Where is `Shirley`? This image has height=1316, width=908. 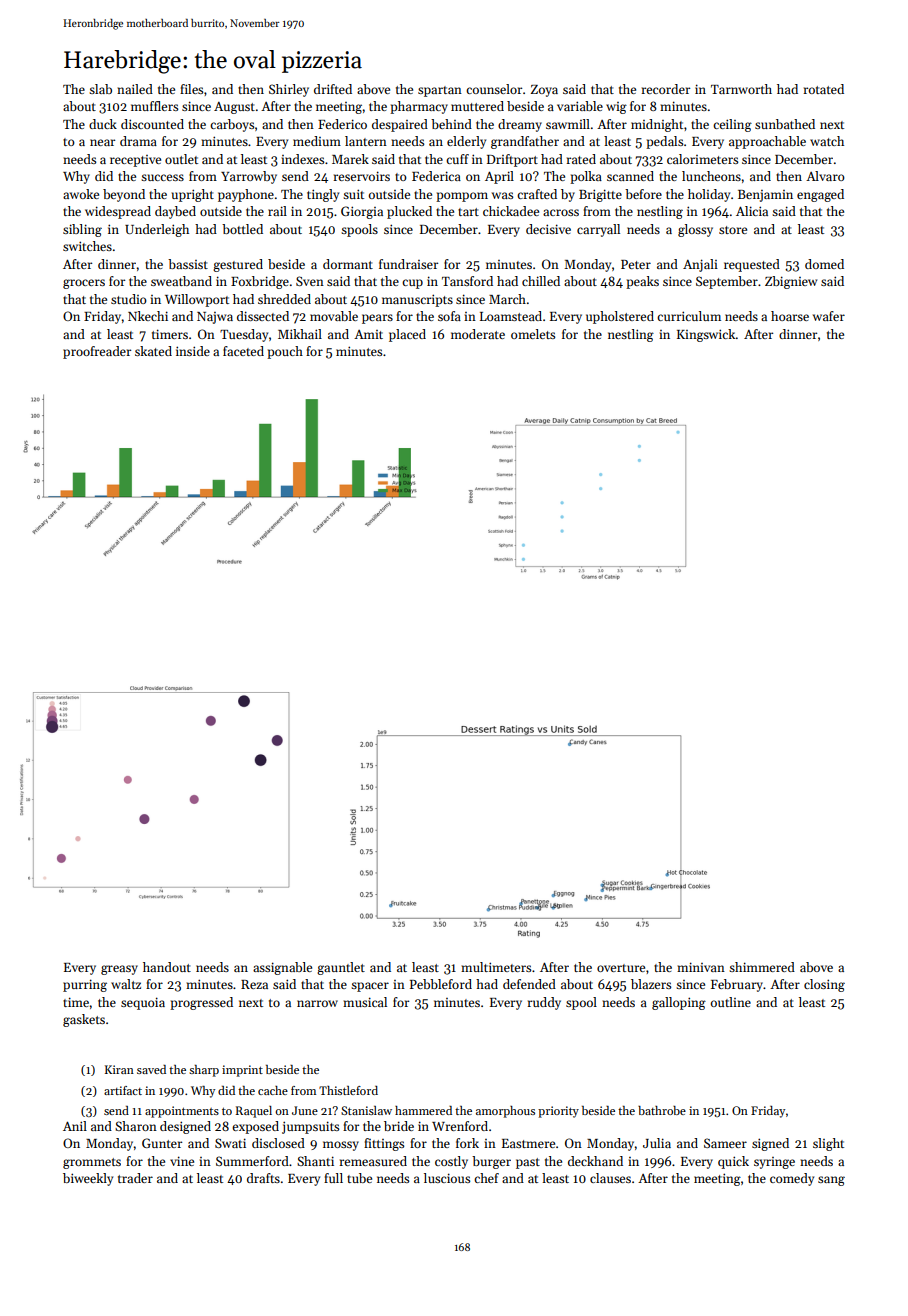
Shirley is located at coordinates (289, 90).
